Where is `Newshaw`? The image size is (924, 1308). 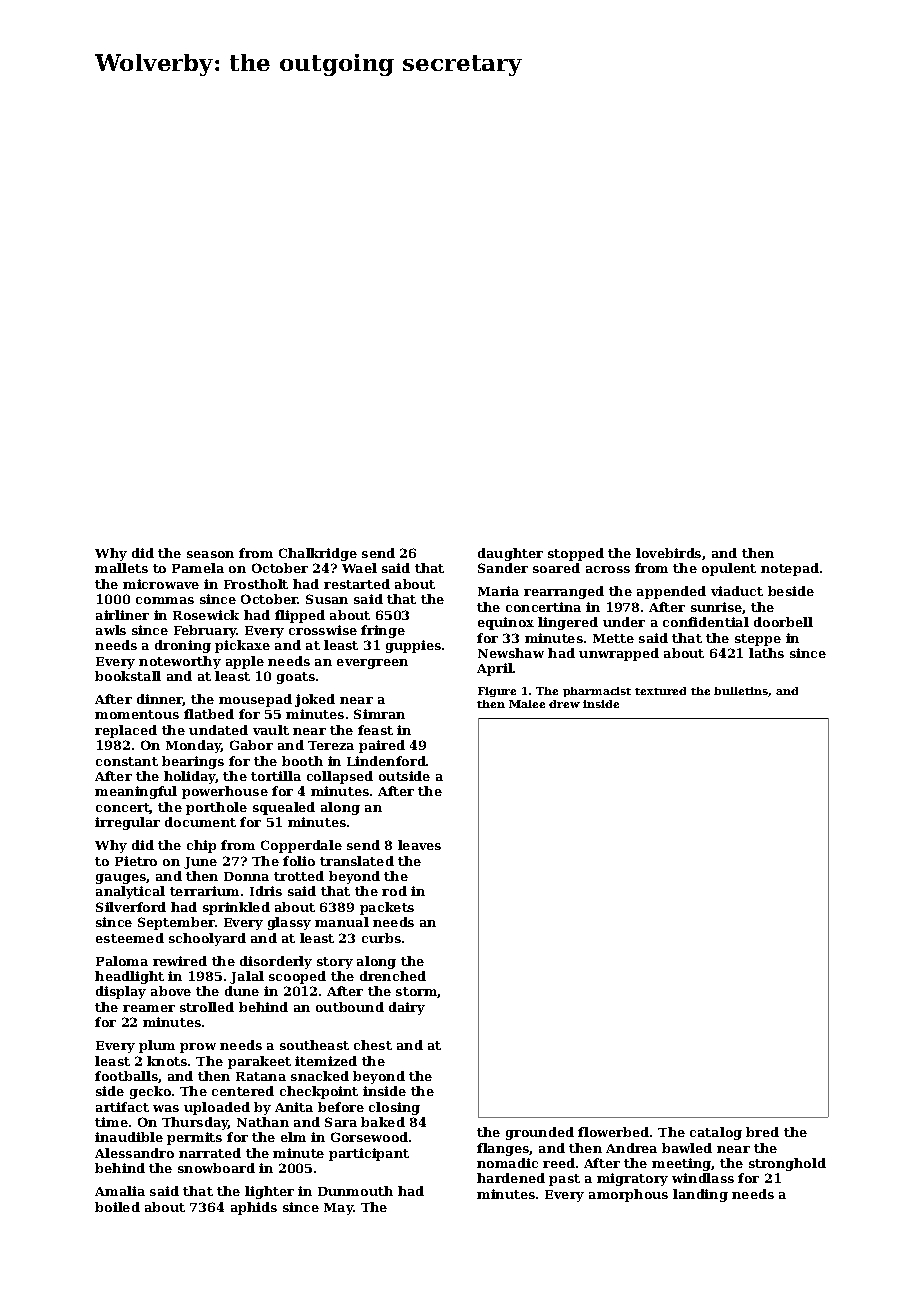 Newshaw is located at coordinates (511, 653).
